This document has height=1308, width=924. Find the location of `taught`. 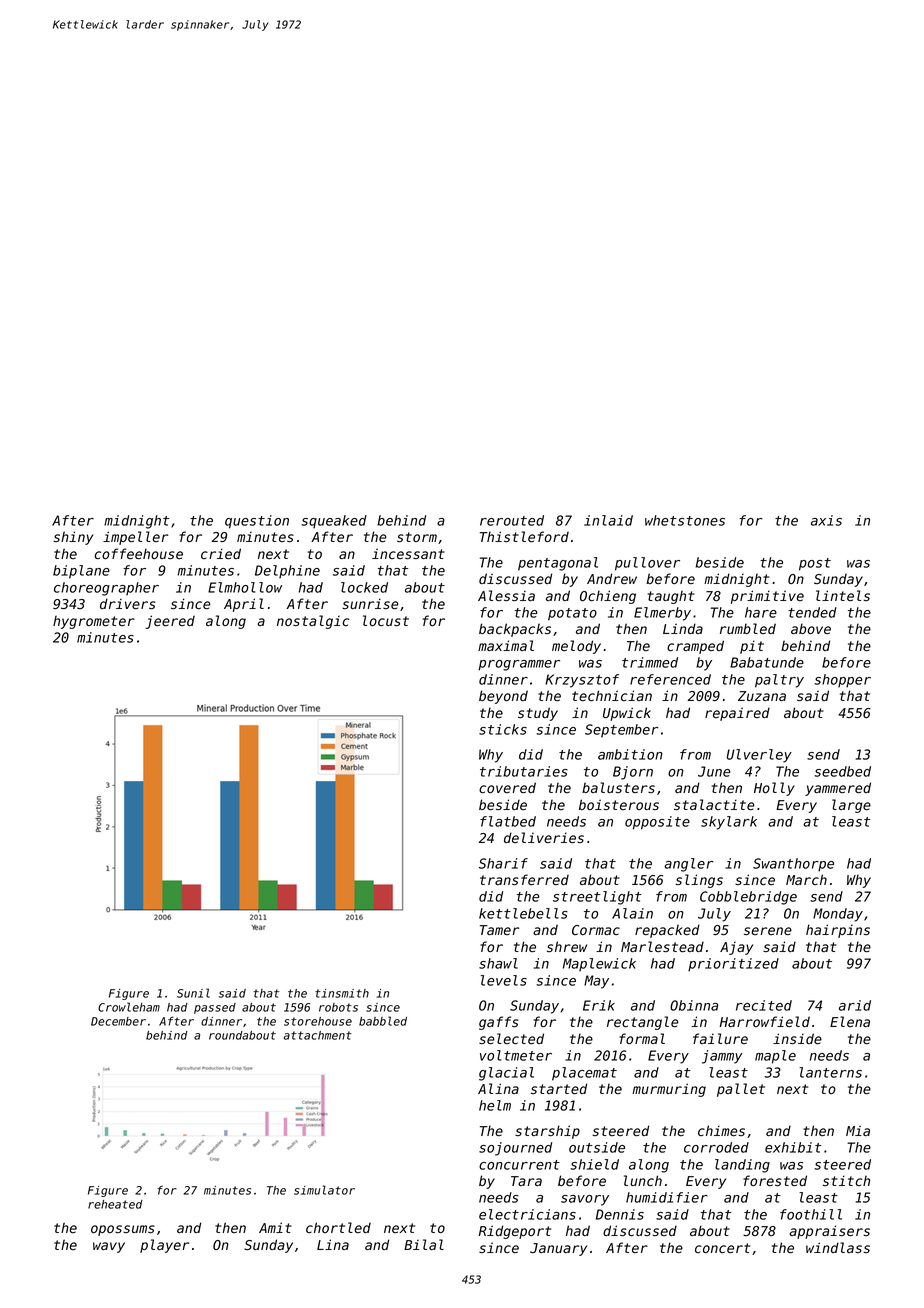

taught is located at coordinates (671, 597).
